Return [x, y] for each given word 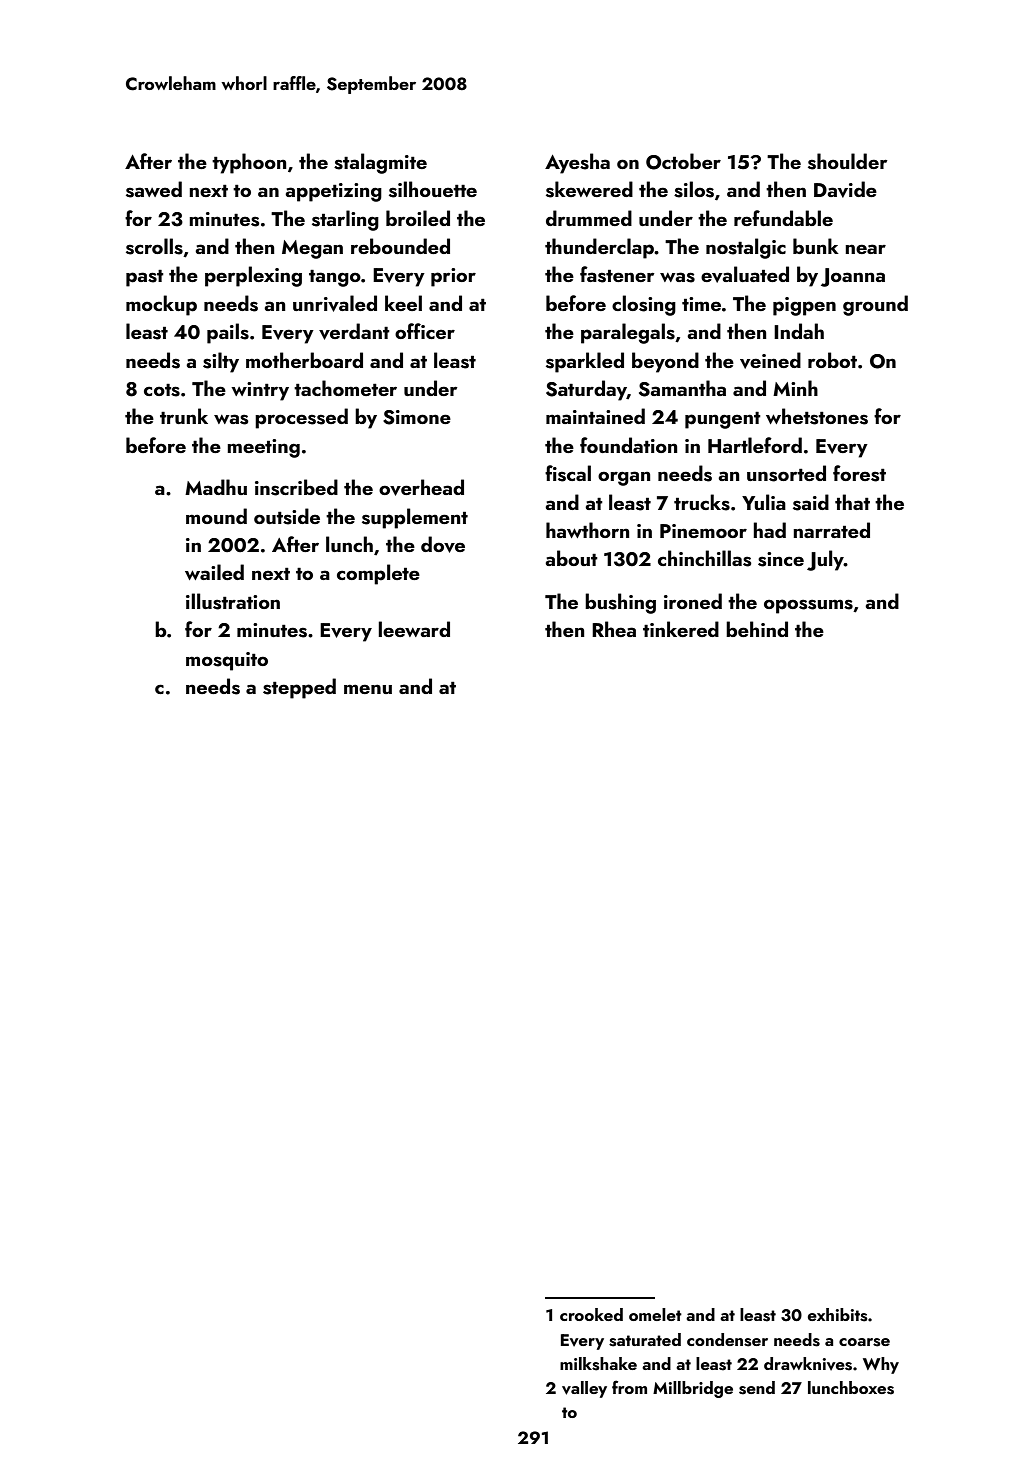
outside [287, 516]
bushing [620, 603]
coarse [864, 1342]
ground [875, 305]
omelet [655, 1314]
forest [859, 473]
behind [757, 629]
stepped [299, 688]
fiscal [568, 473]
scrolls [154, 246]
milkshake [598, 1364]
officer [425, 331]
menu [368, 689]
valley [584, 1389]
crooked [591, 1314]
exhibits [838, 1315]
